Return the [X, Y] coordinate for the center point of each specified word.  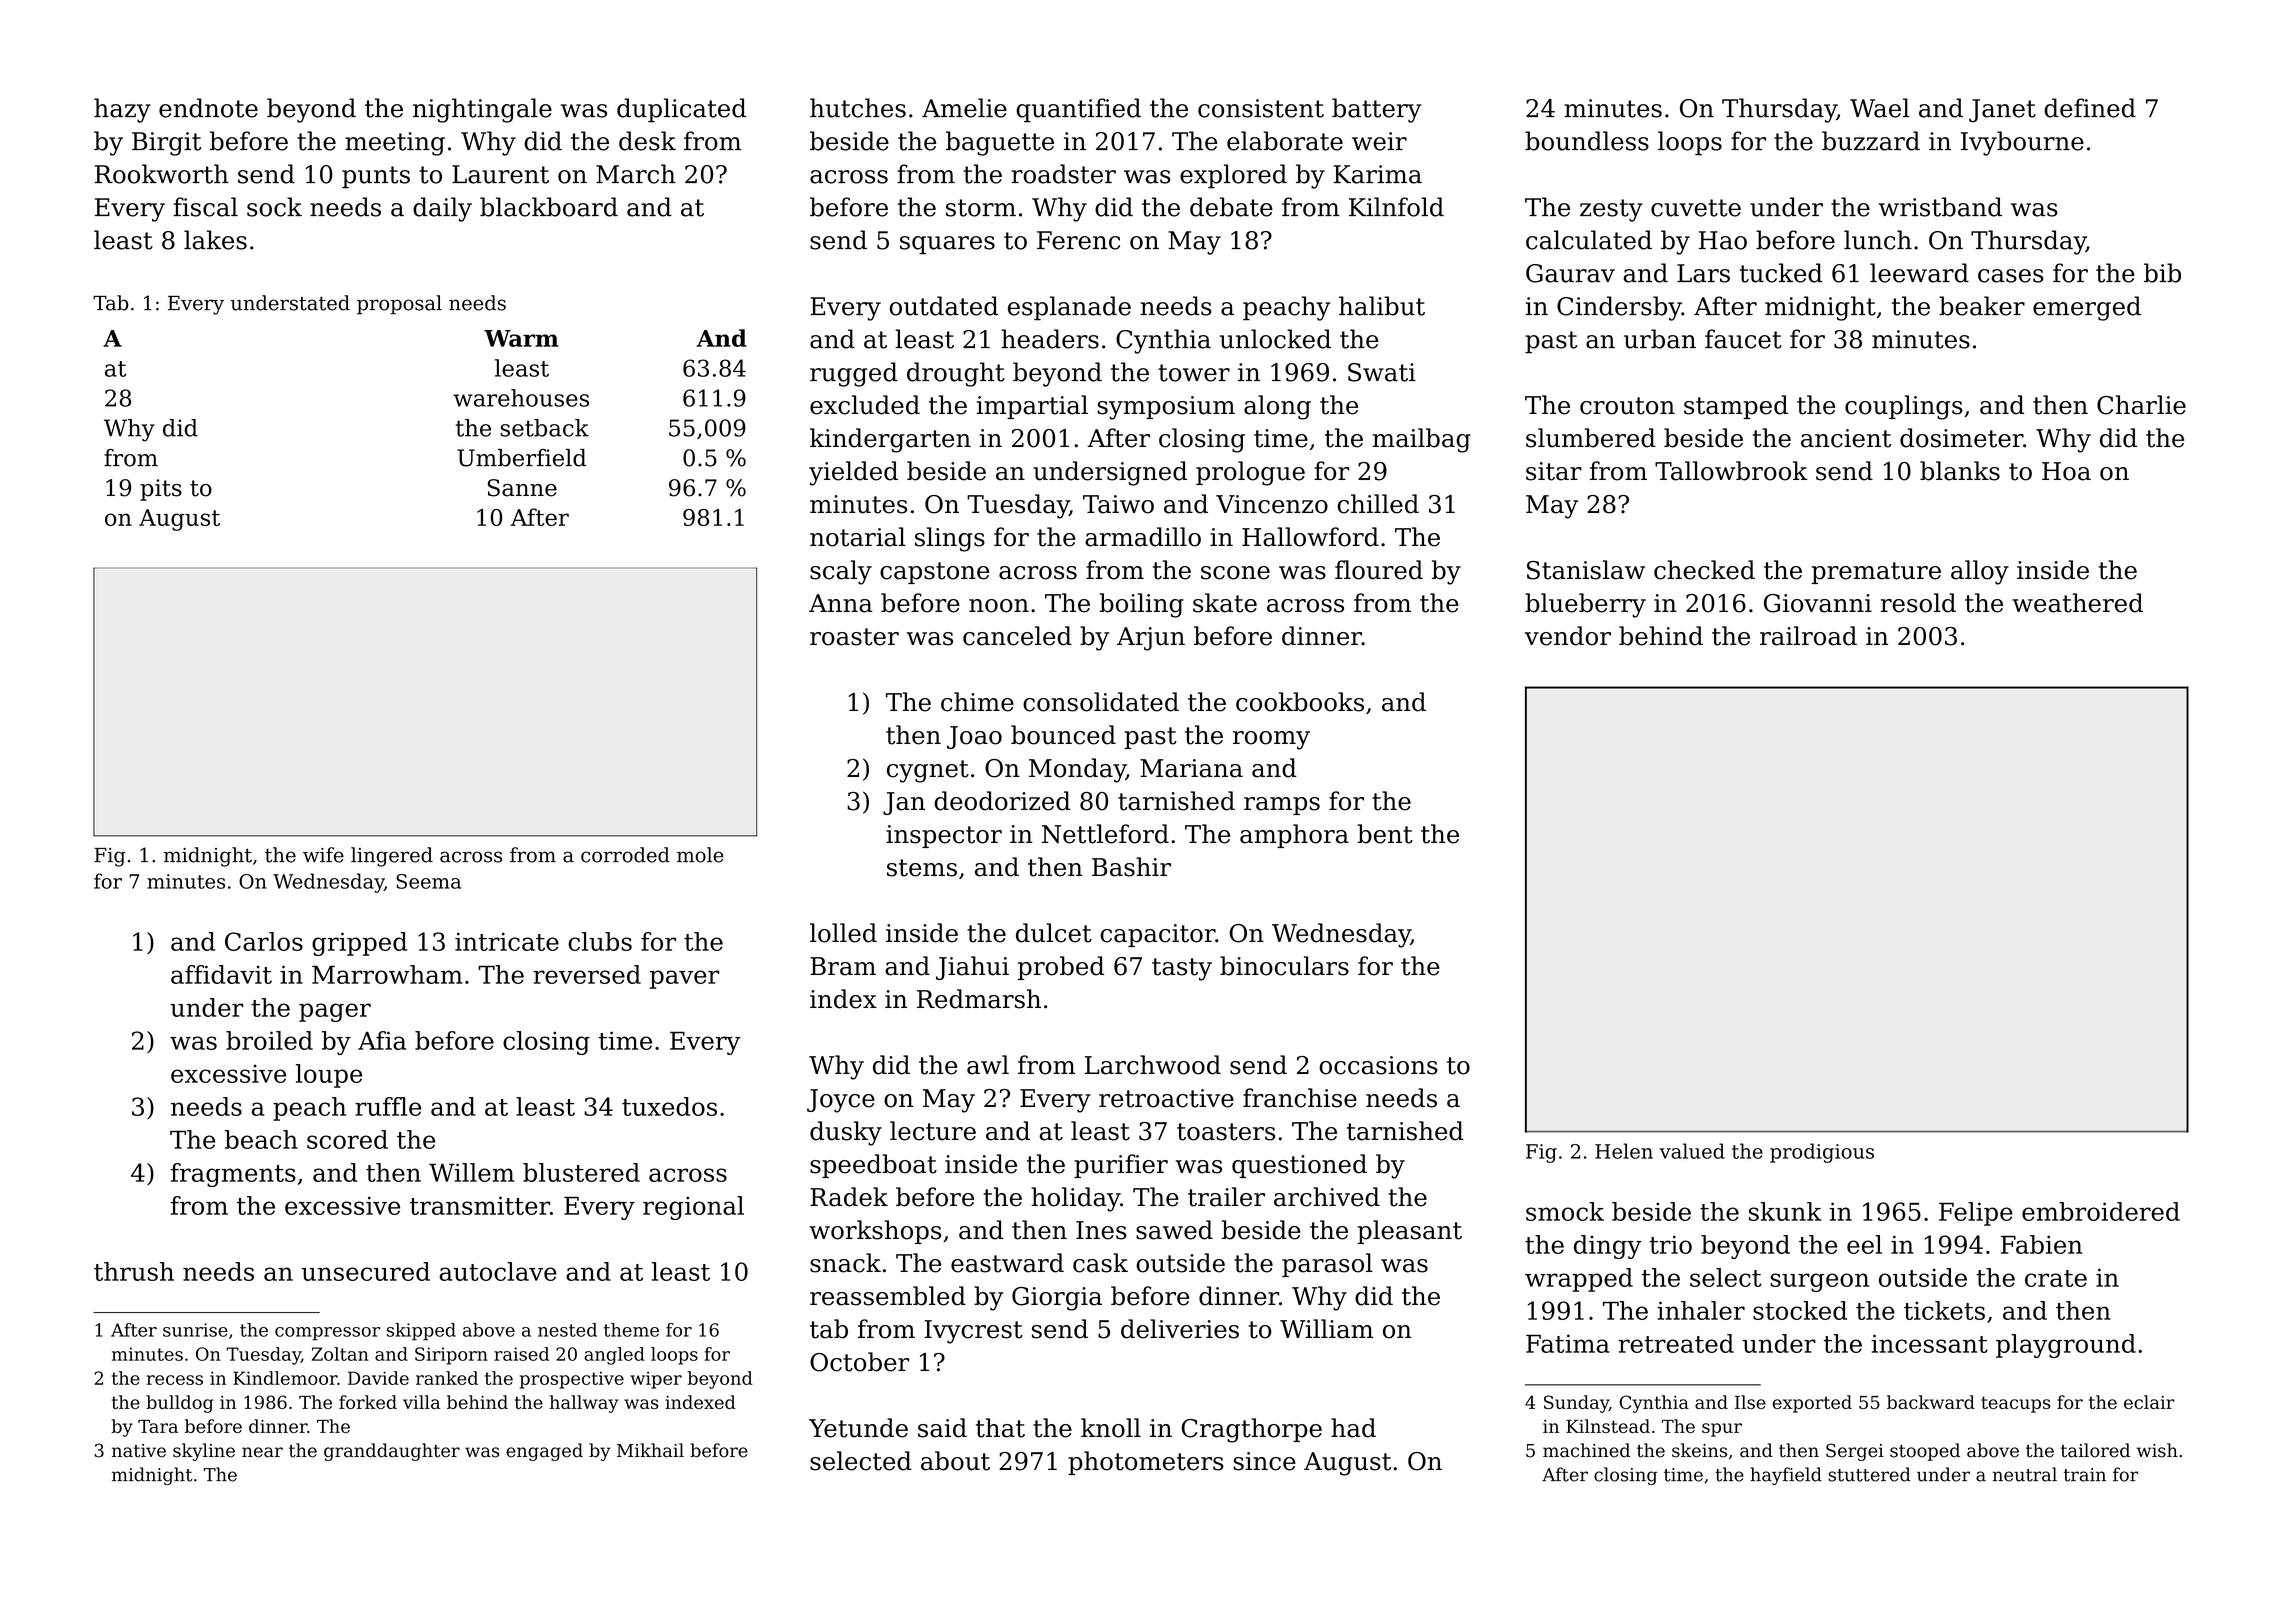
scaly [841, 572]
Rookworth [162, 174]
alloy [1980, 572]
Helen [1624, 1151]
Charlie [2141, 405]
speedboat [873, 1166]
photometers [1146, 1463]
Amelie [964, 108]
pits [161, 490]
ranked [447, 1378]
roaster [854, 637]
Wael [1880, 108]
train [2084, 1475]
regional [693, 1208]
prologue [1250, 473]
